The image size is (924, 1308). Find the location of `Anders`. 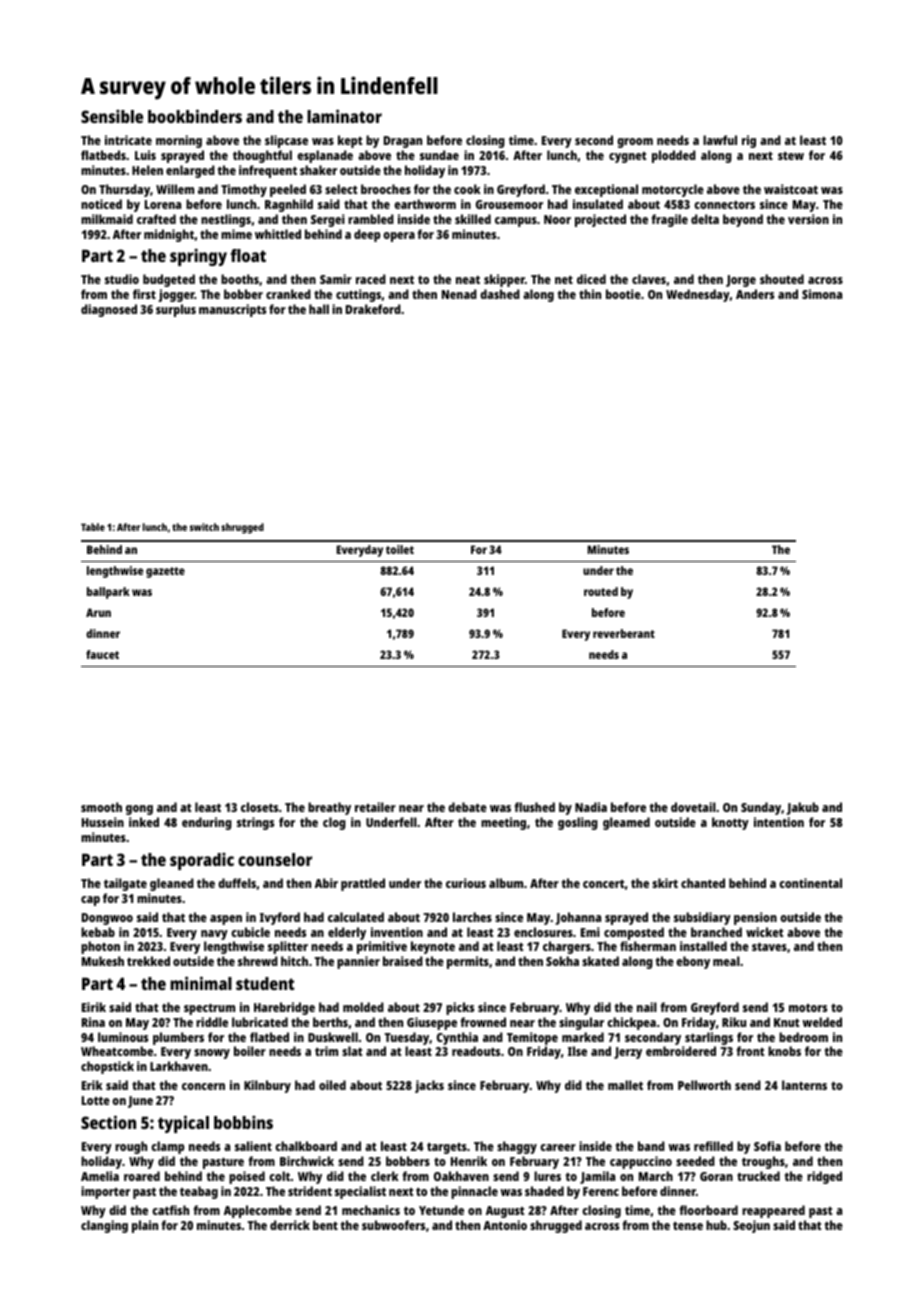

Anders is located at coordinates (755, 294).
